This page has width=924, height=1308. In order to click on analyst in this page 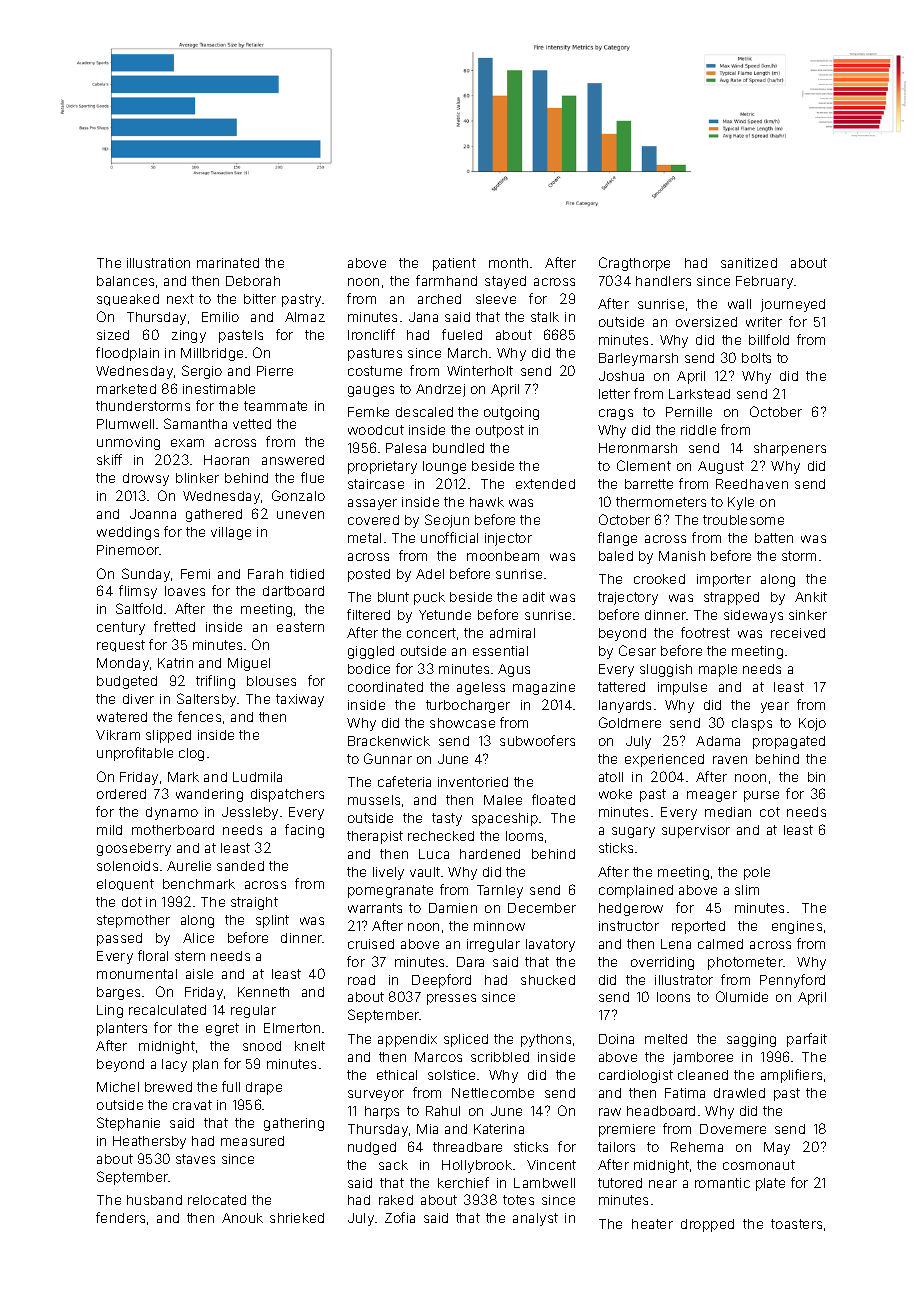, I will do `click(535, 1219)`.
